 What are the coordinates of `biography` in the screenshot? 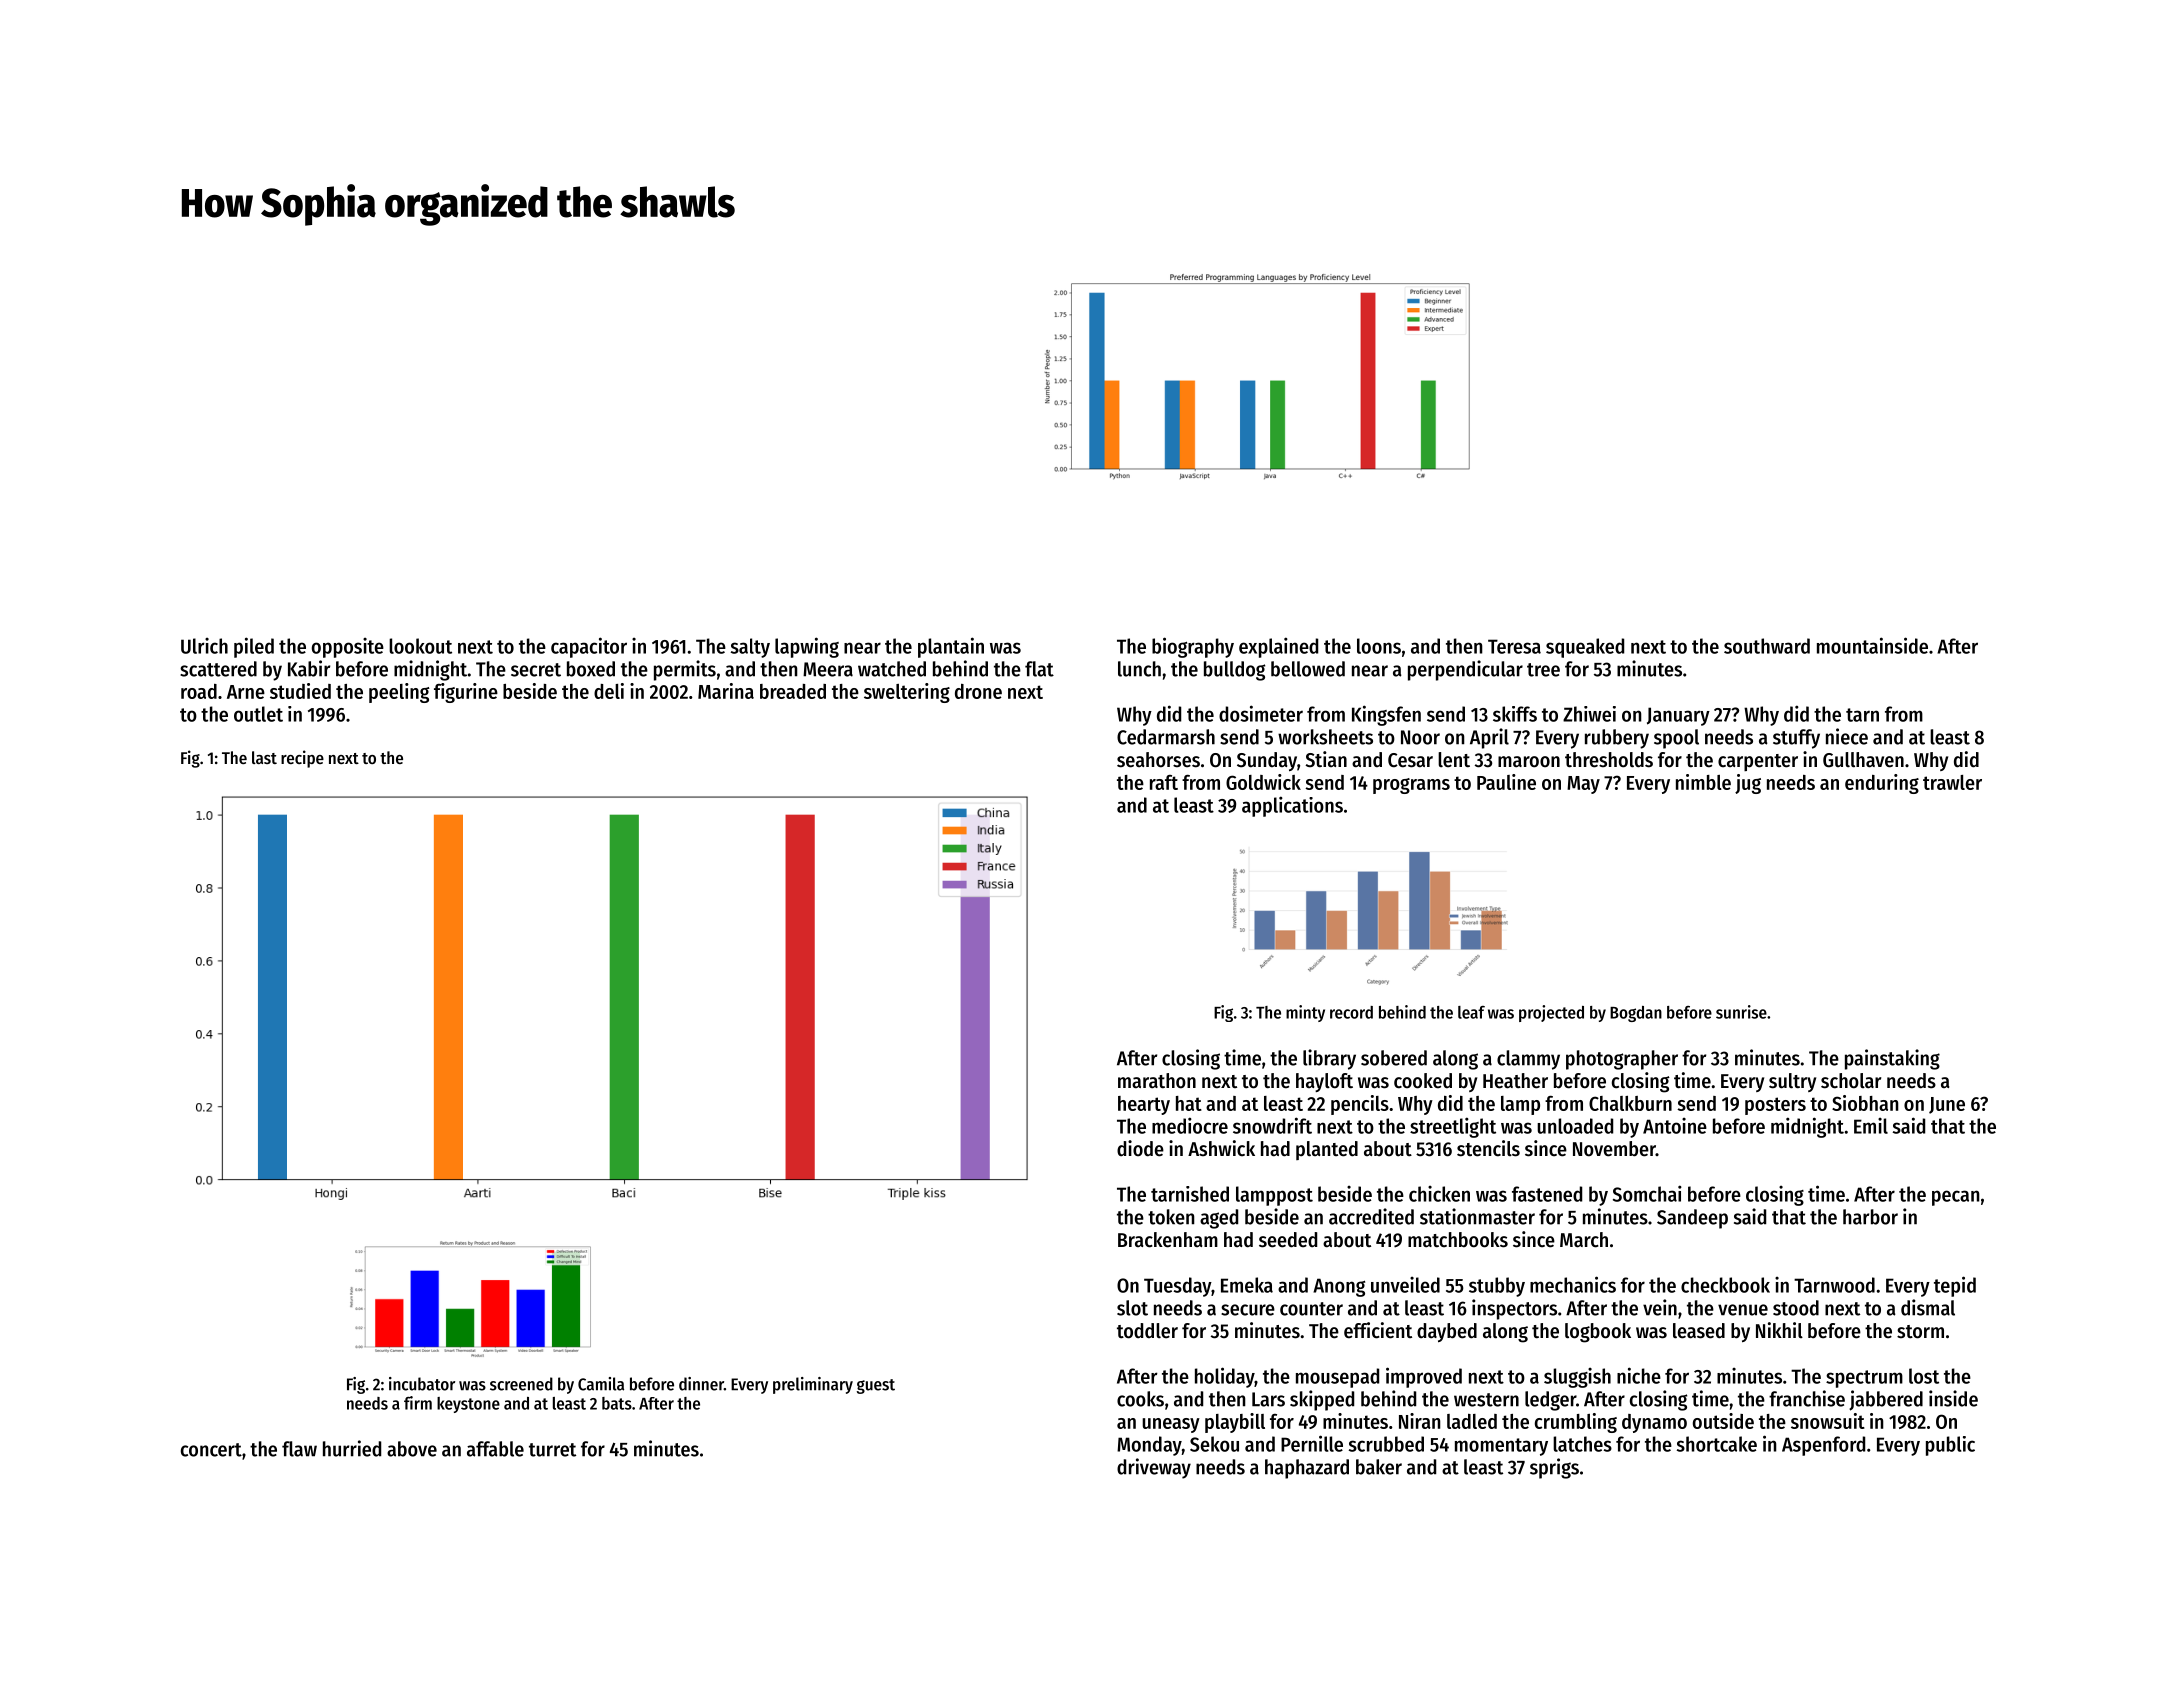 It's located at (1193, 647).
